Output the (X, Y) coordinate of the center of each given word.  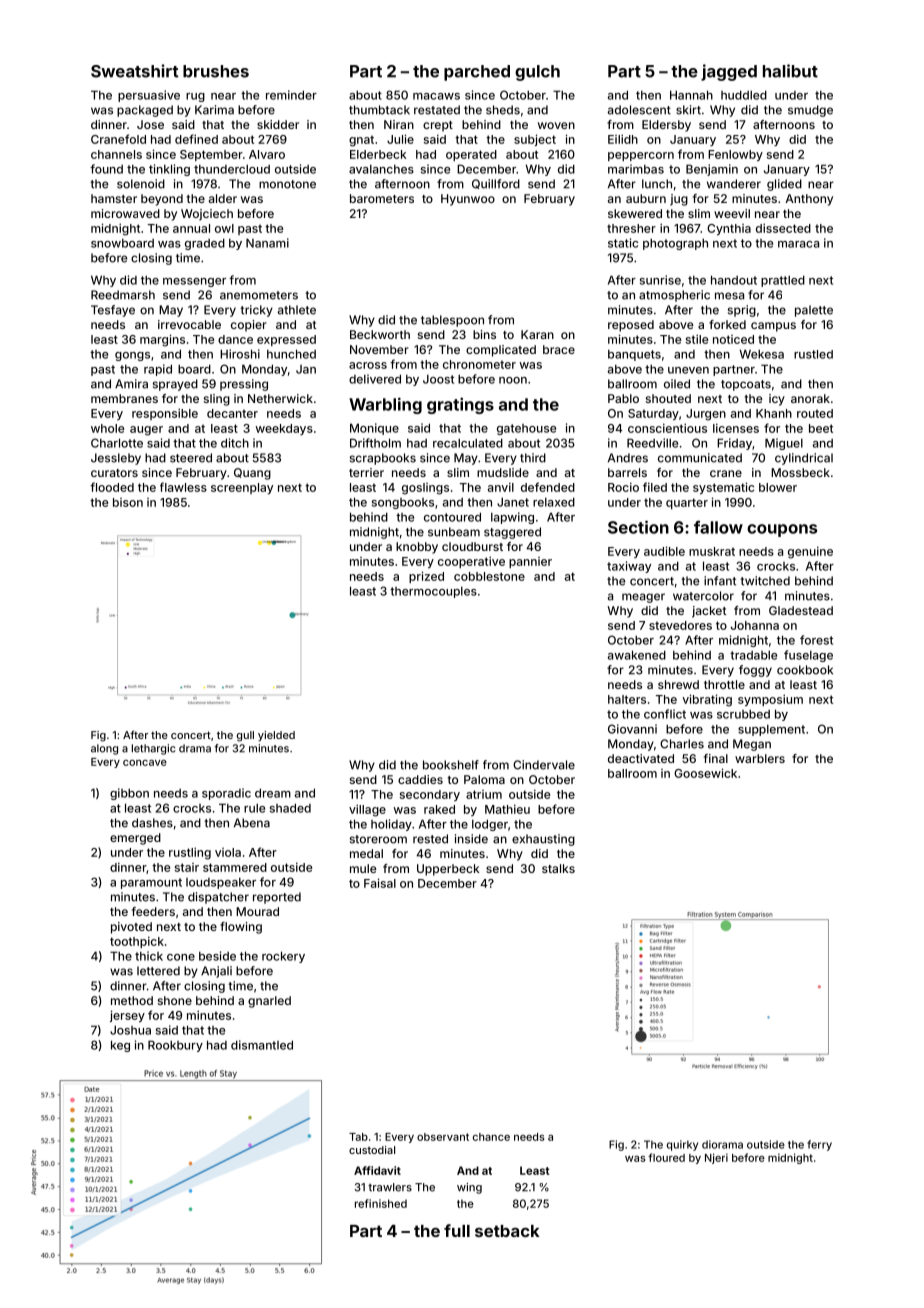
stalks (558, 868)
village (367, 810)
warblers (760, 758)
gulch (537, 73)
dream (273, 793)
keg (120, 1046)
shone (175, 1000)
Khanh (774, 413)
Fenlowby (735, 155)
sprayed (175, 385)
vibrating (707, 700)
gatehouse (526, 429)
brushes (216, 71)
